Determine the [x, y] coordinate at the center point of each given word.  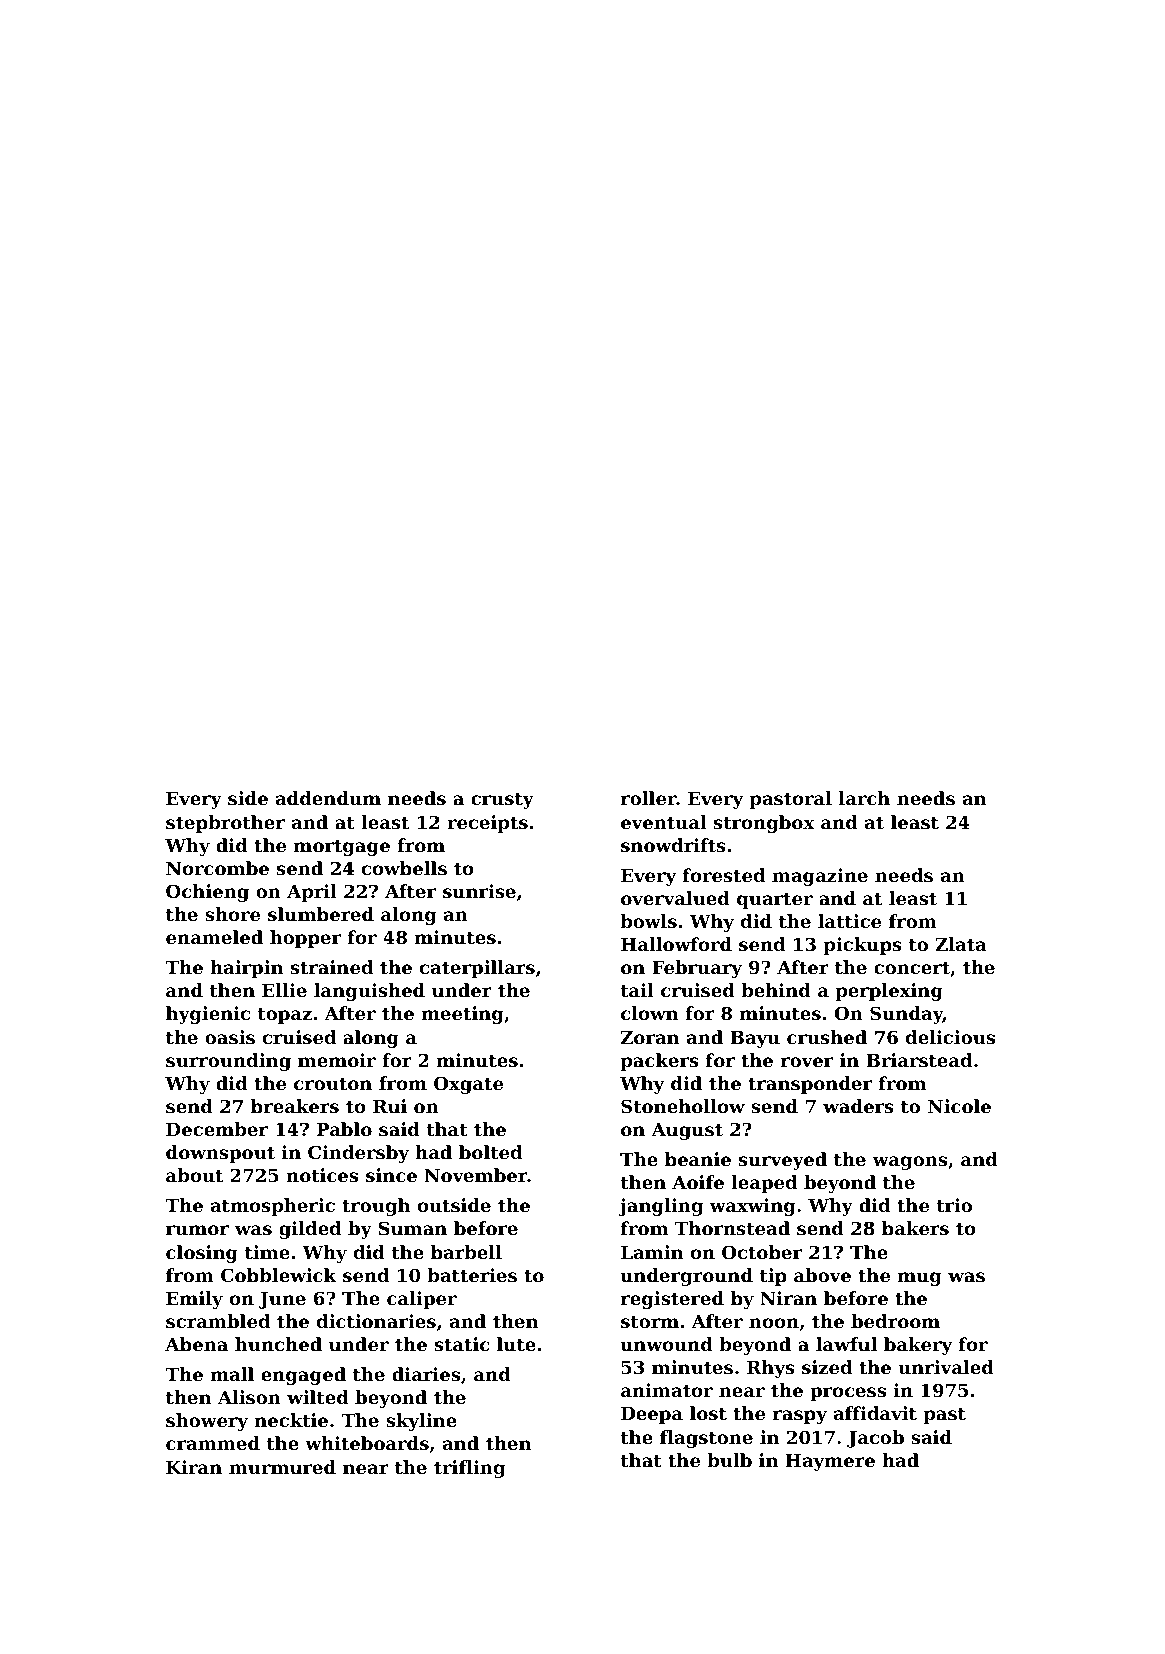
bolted [490, 1152]
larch [864, 798]
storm [650, 1321]
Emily [194, 1300]
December [217, 1129]
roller [649, 798]
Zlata [961, 944]
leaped [764, 1184]
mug [920, 1279]
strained [332, 967]
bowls [648, 921]
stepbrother [225, 824]
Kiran [194, 1467]
